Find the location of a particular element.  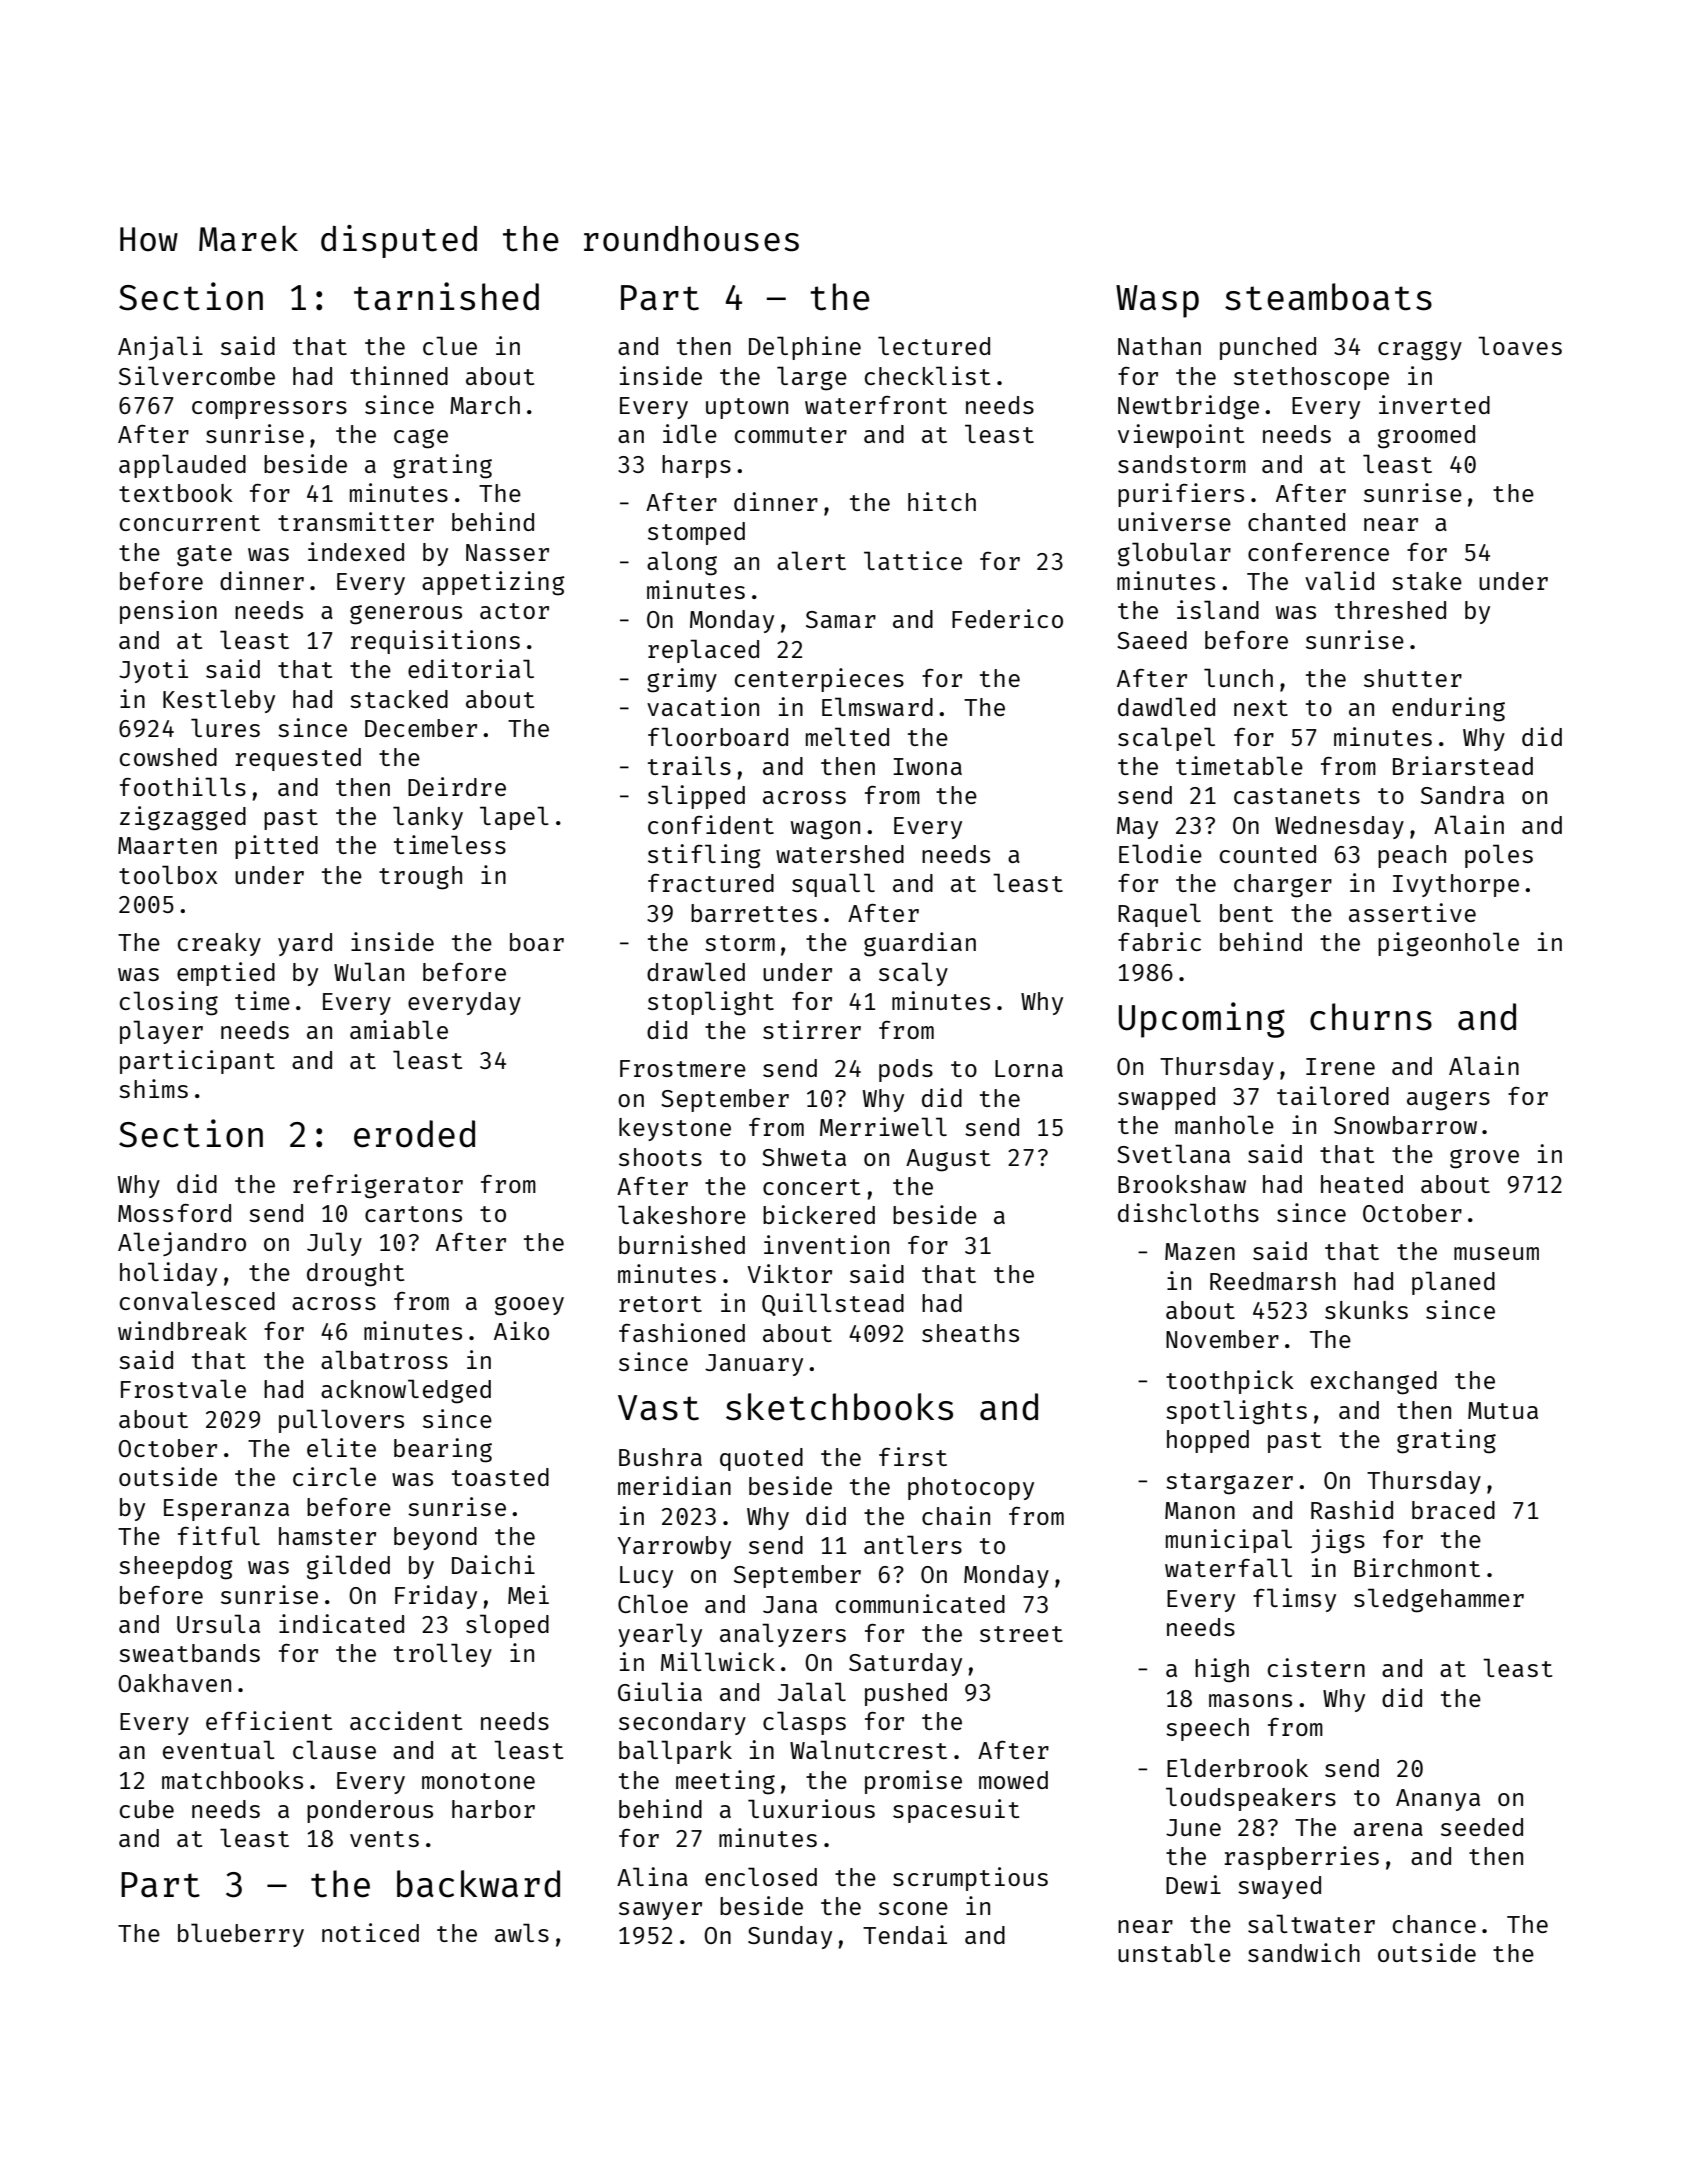

heated is located at coordinates (1362, 1184).
